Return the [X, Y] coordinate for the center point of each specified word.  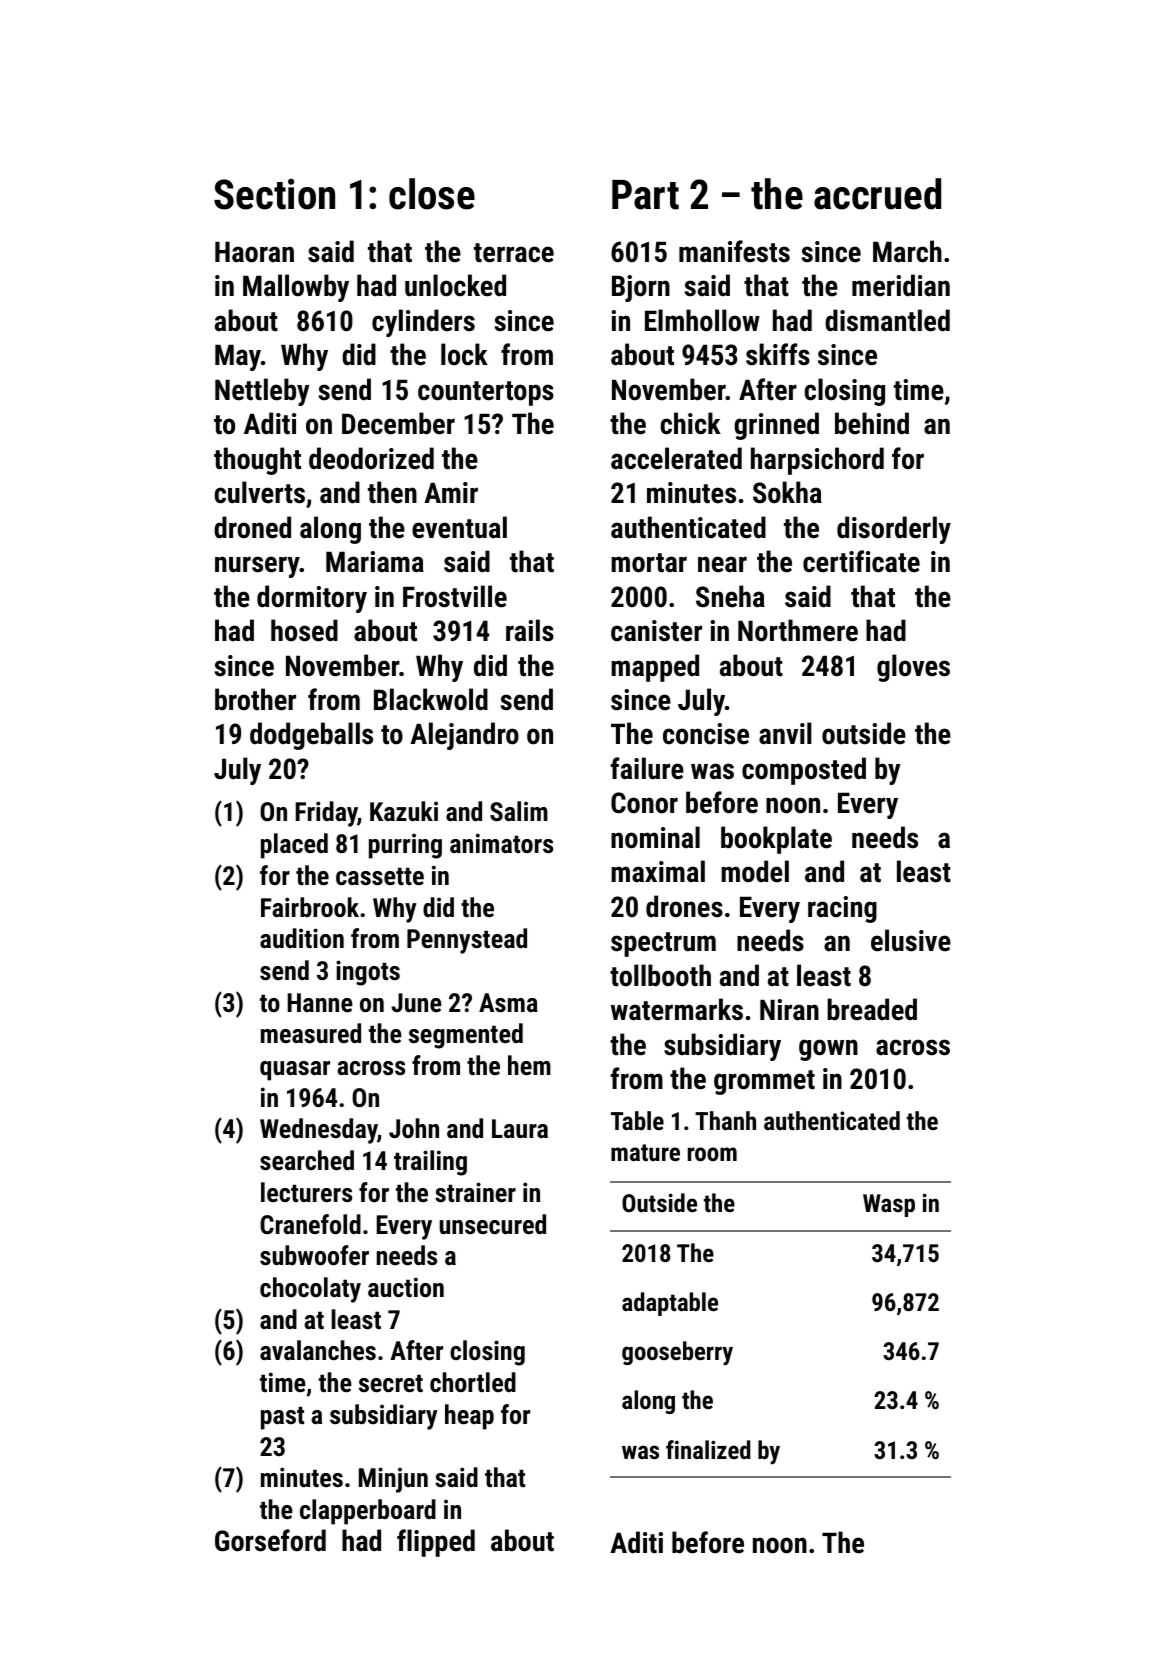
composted [804, 771]
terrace [514, 253]
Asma [508, 1002]
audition [302, 938]
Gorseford [270, 1540]
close [432, 194]
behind [872, 423]
